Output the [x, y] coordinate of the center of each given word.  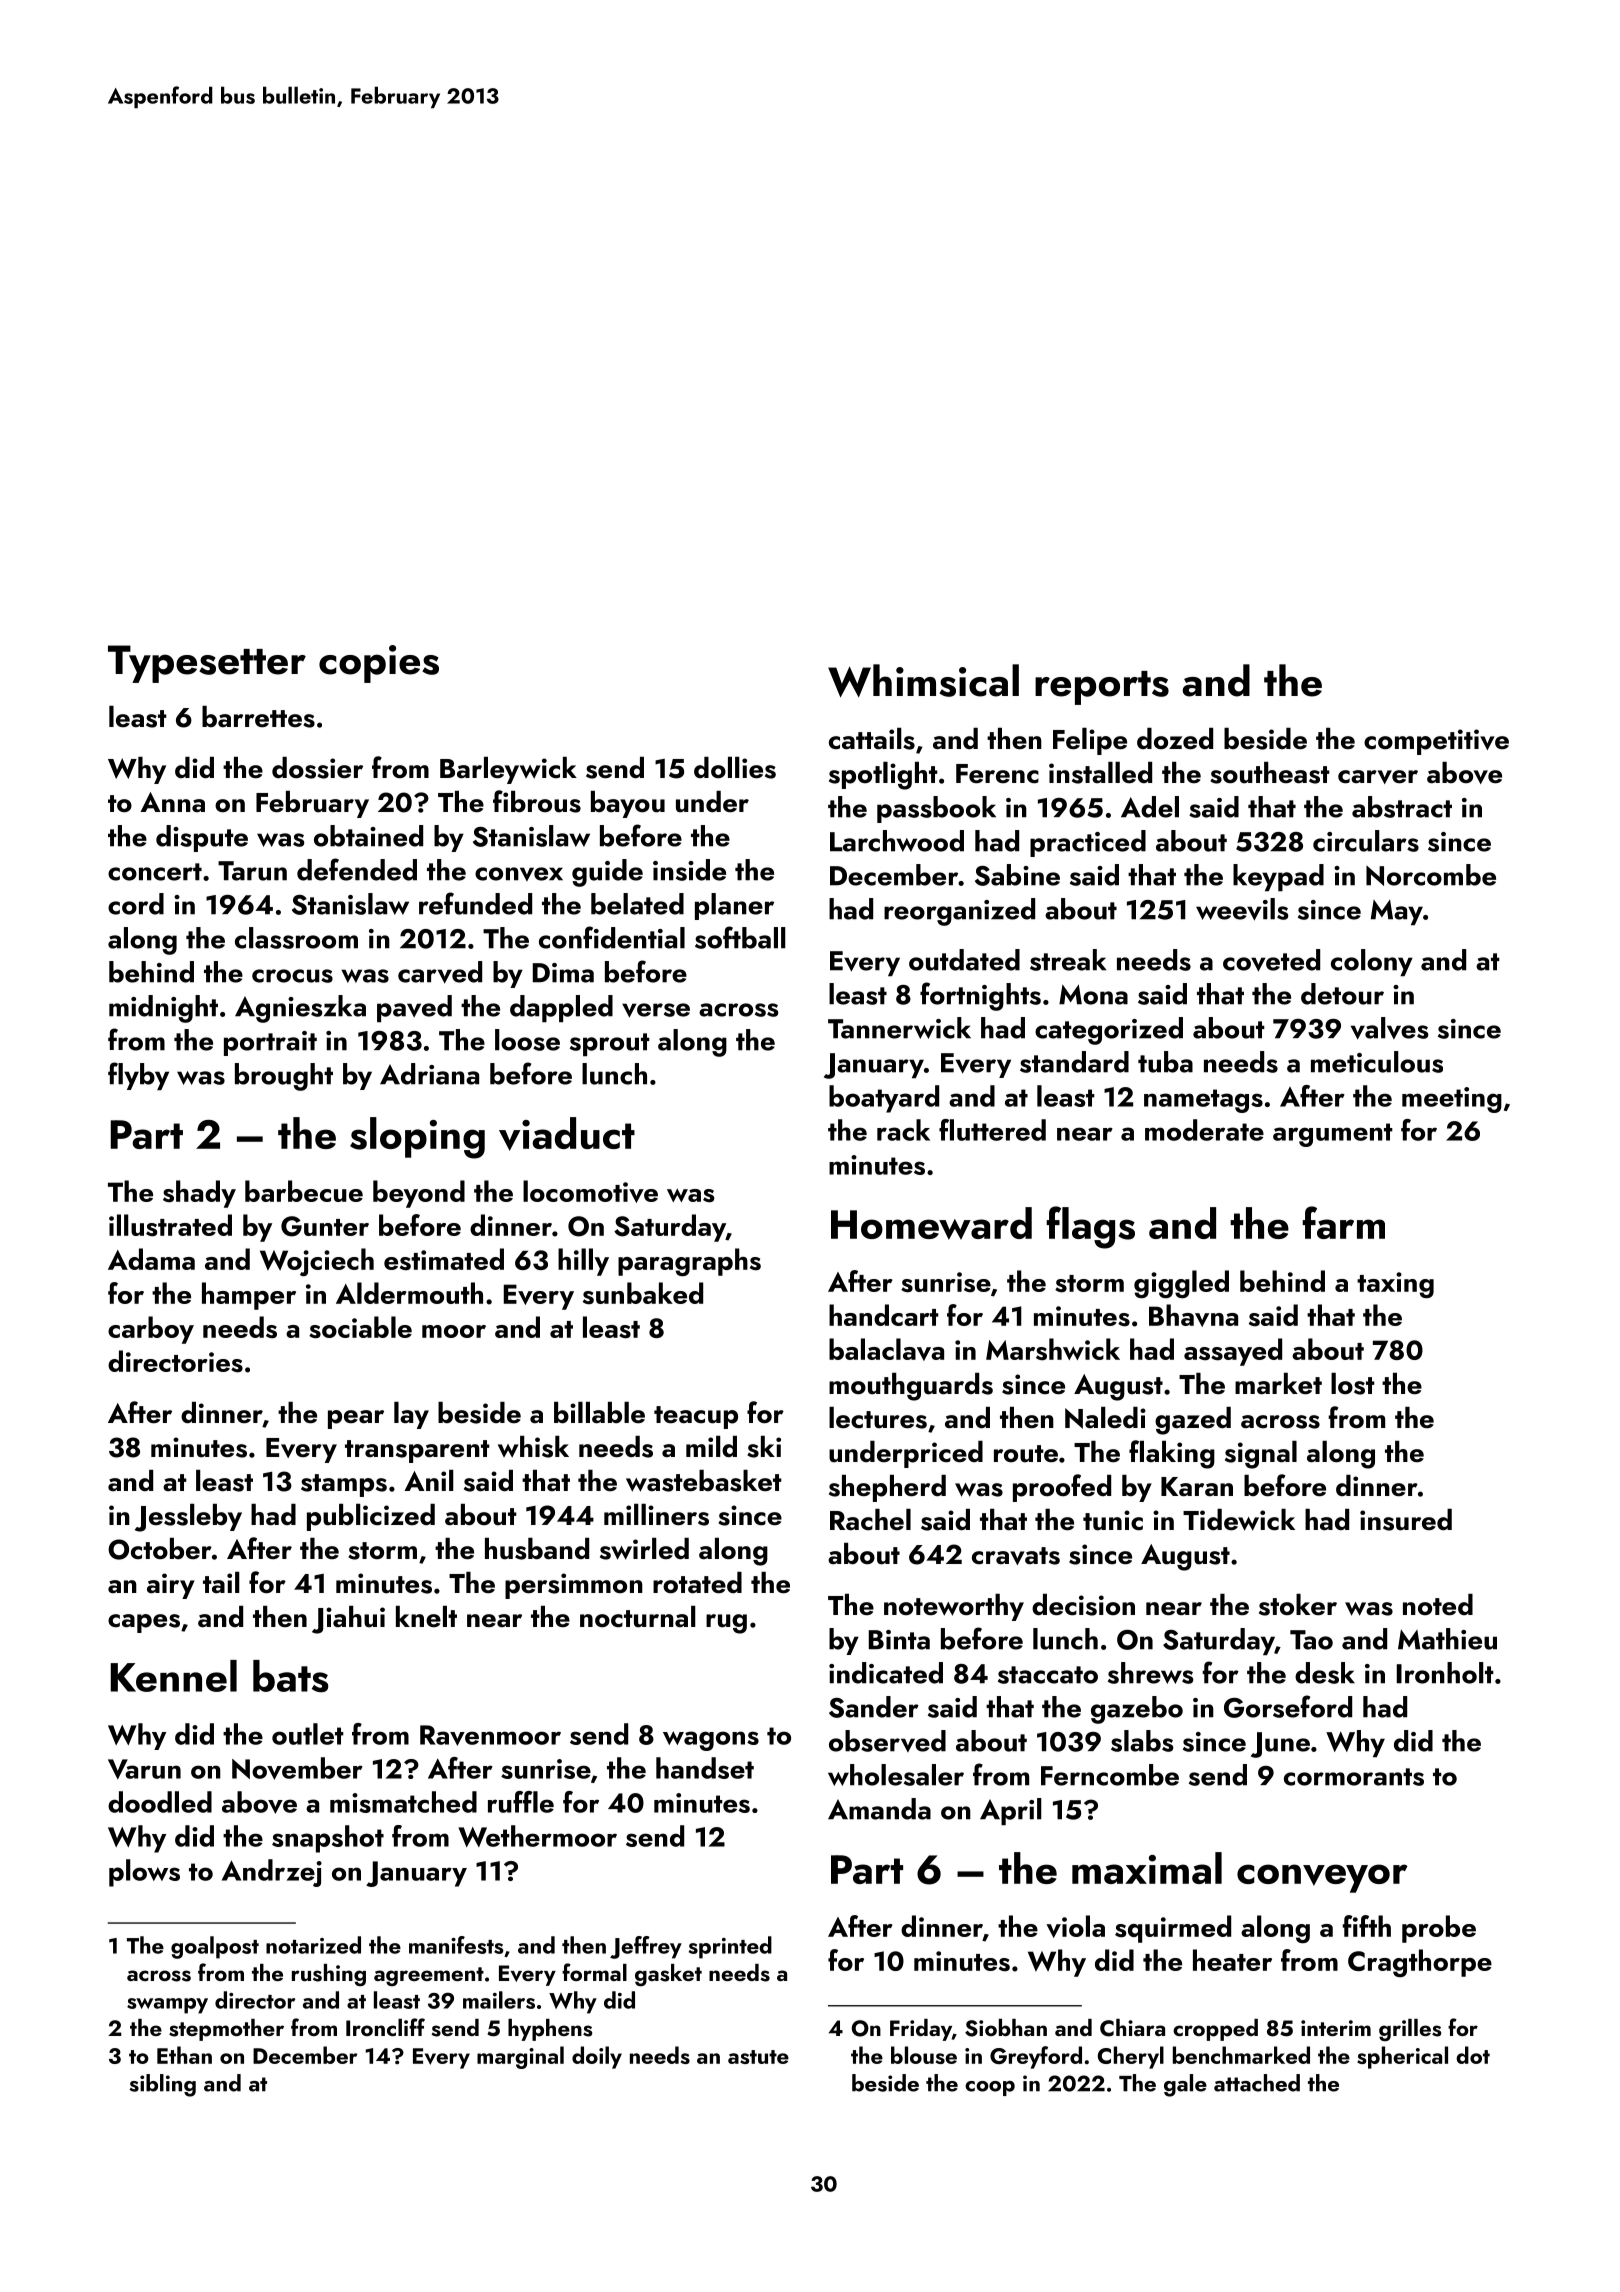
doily [597, 2057]
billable [599, 1413]
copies [379, 664]
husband [537, 1549]
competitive [1436, 742]
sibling [162, 2085]
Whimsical [923, 680]
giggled [1181, 1284]
